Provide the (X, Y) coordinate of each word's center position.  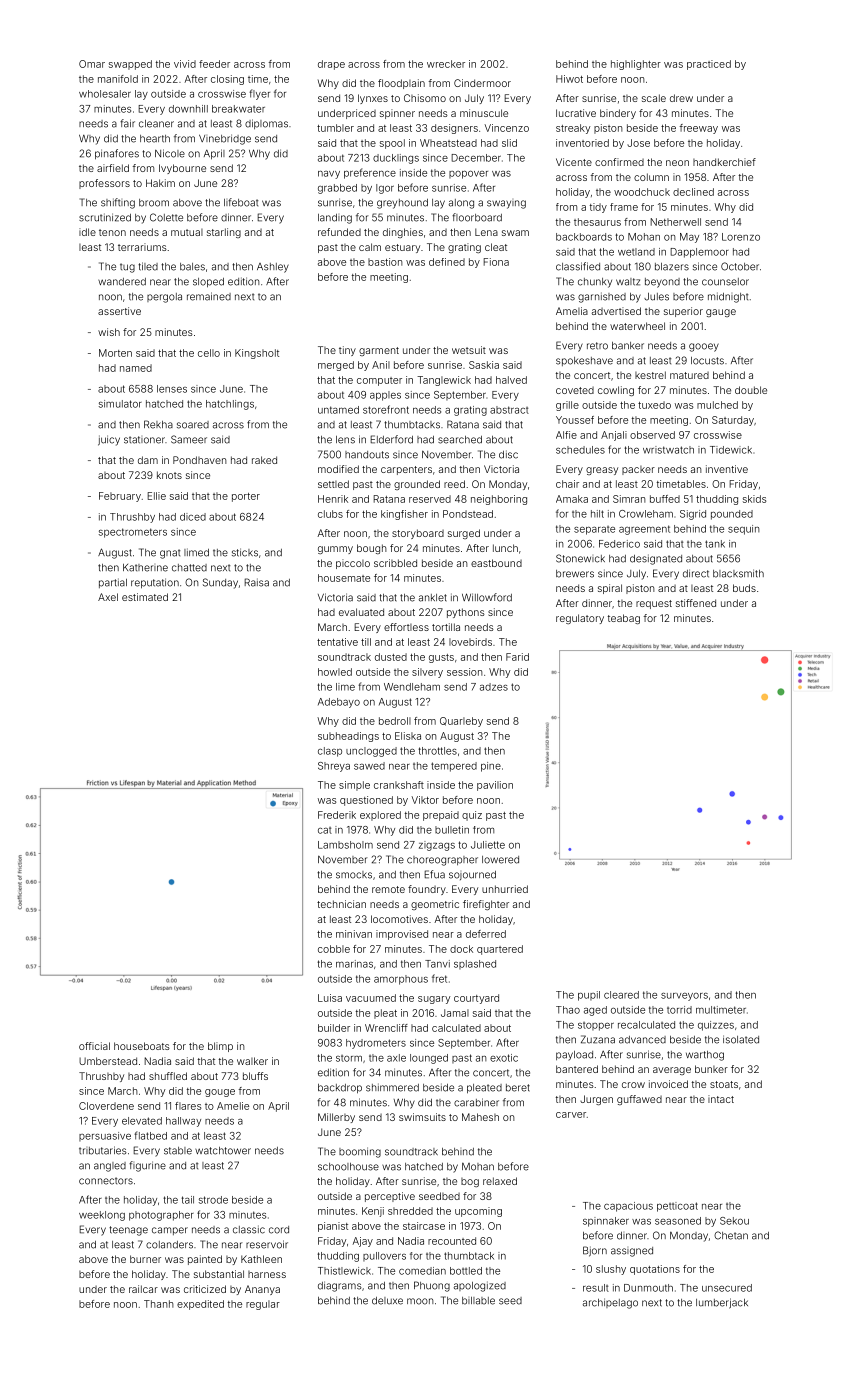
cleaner (156, 124)
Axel (108, 597)
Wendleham (412, 687)
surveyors (684, 997)
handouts (367, 455)
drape (331, 65)
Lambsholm (345, 845)
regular (263, 1305)
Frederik (337, 815)
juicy (109, 440)
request (654, 604)
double (751, 390)
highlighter (636, 65)
